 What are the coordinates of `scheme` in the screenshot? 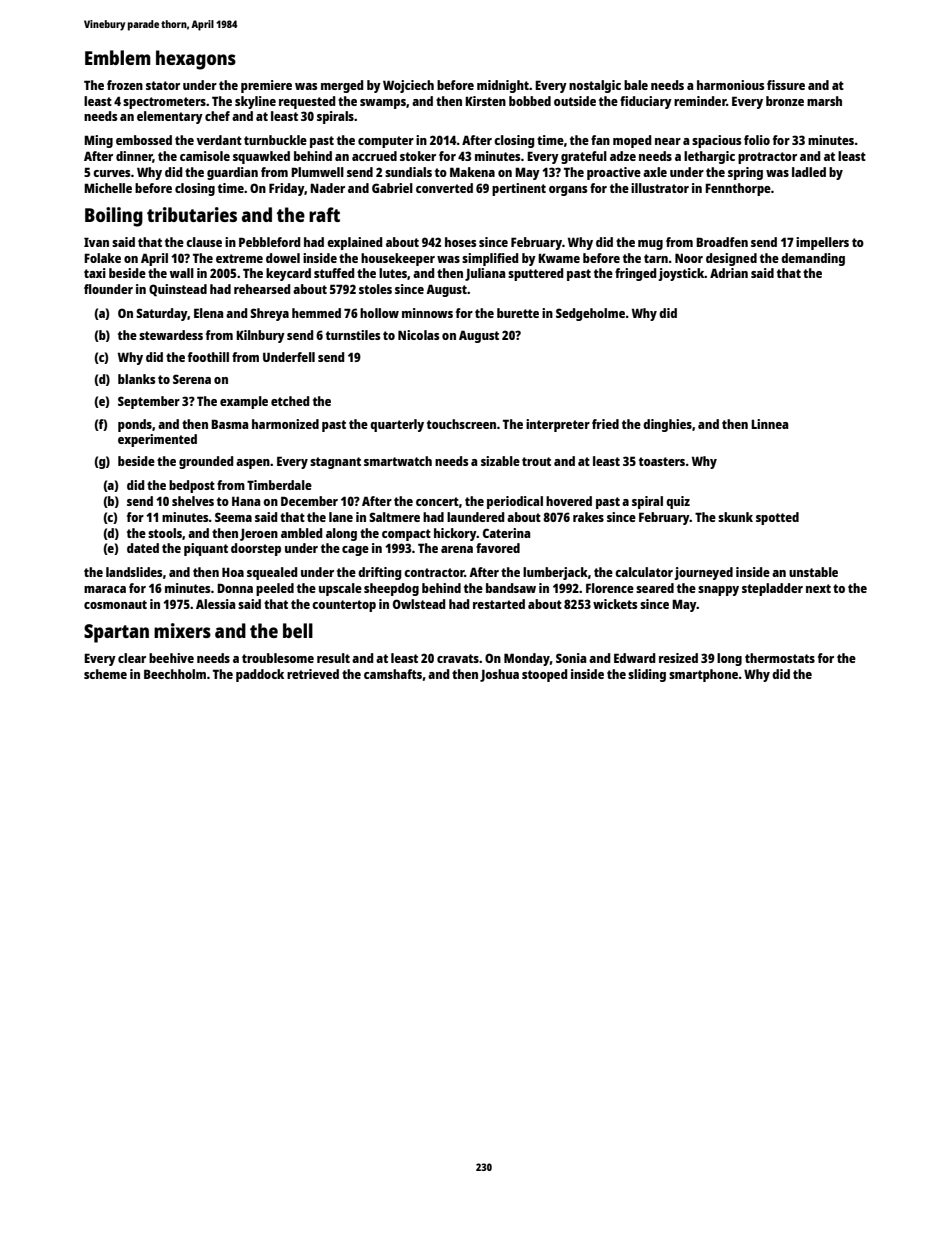 It's located at (105, 674).
